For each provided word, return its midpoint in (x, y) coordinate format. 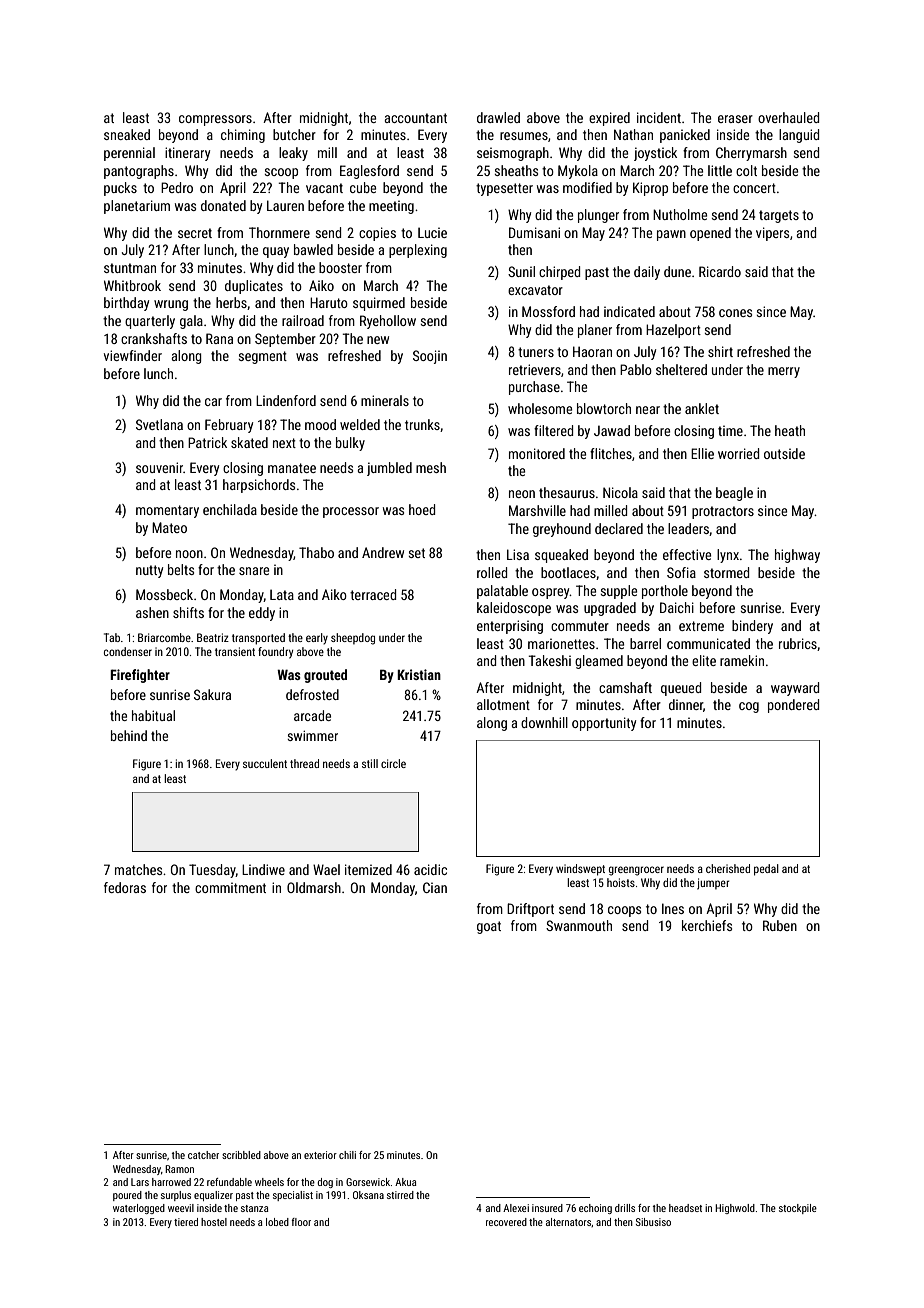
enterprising (510, 627)
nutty (149, 571)
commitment (230, 887)
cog (749, 707)
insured (547, 1208)
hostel (214, 1222)
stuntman (130, 268)
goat (489, 927)
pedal (766, 870)
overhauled (788, 117)
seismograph (513, 154)
